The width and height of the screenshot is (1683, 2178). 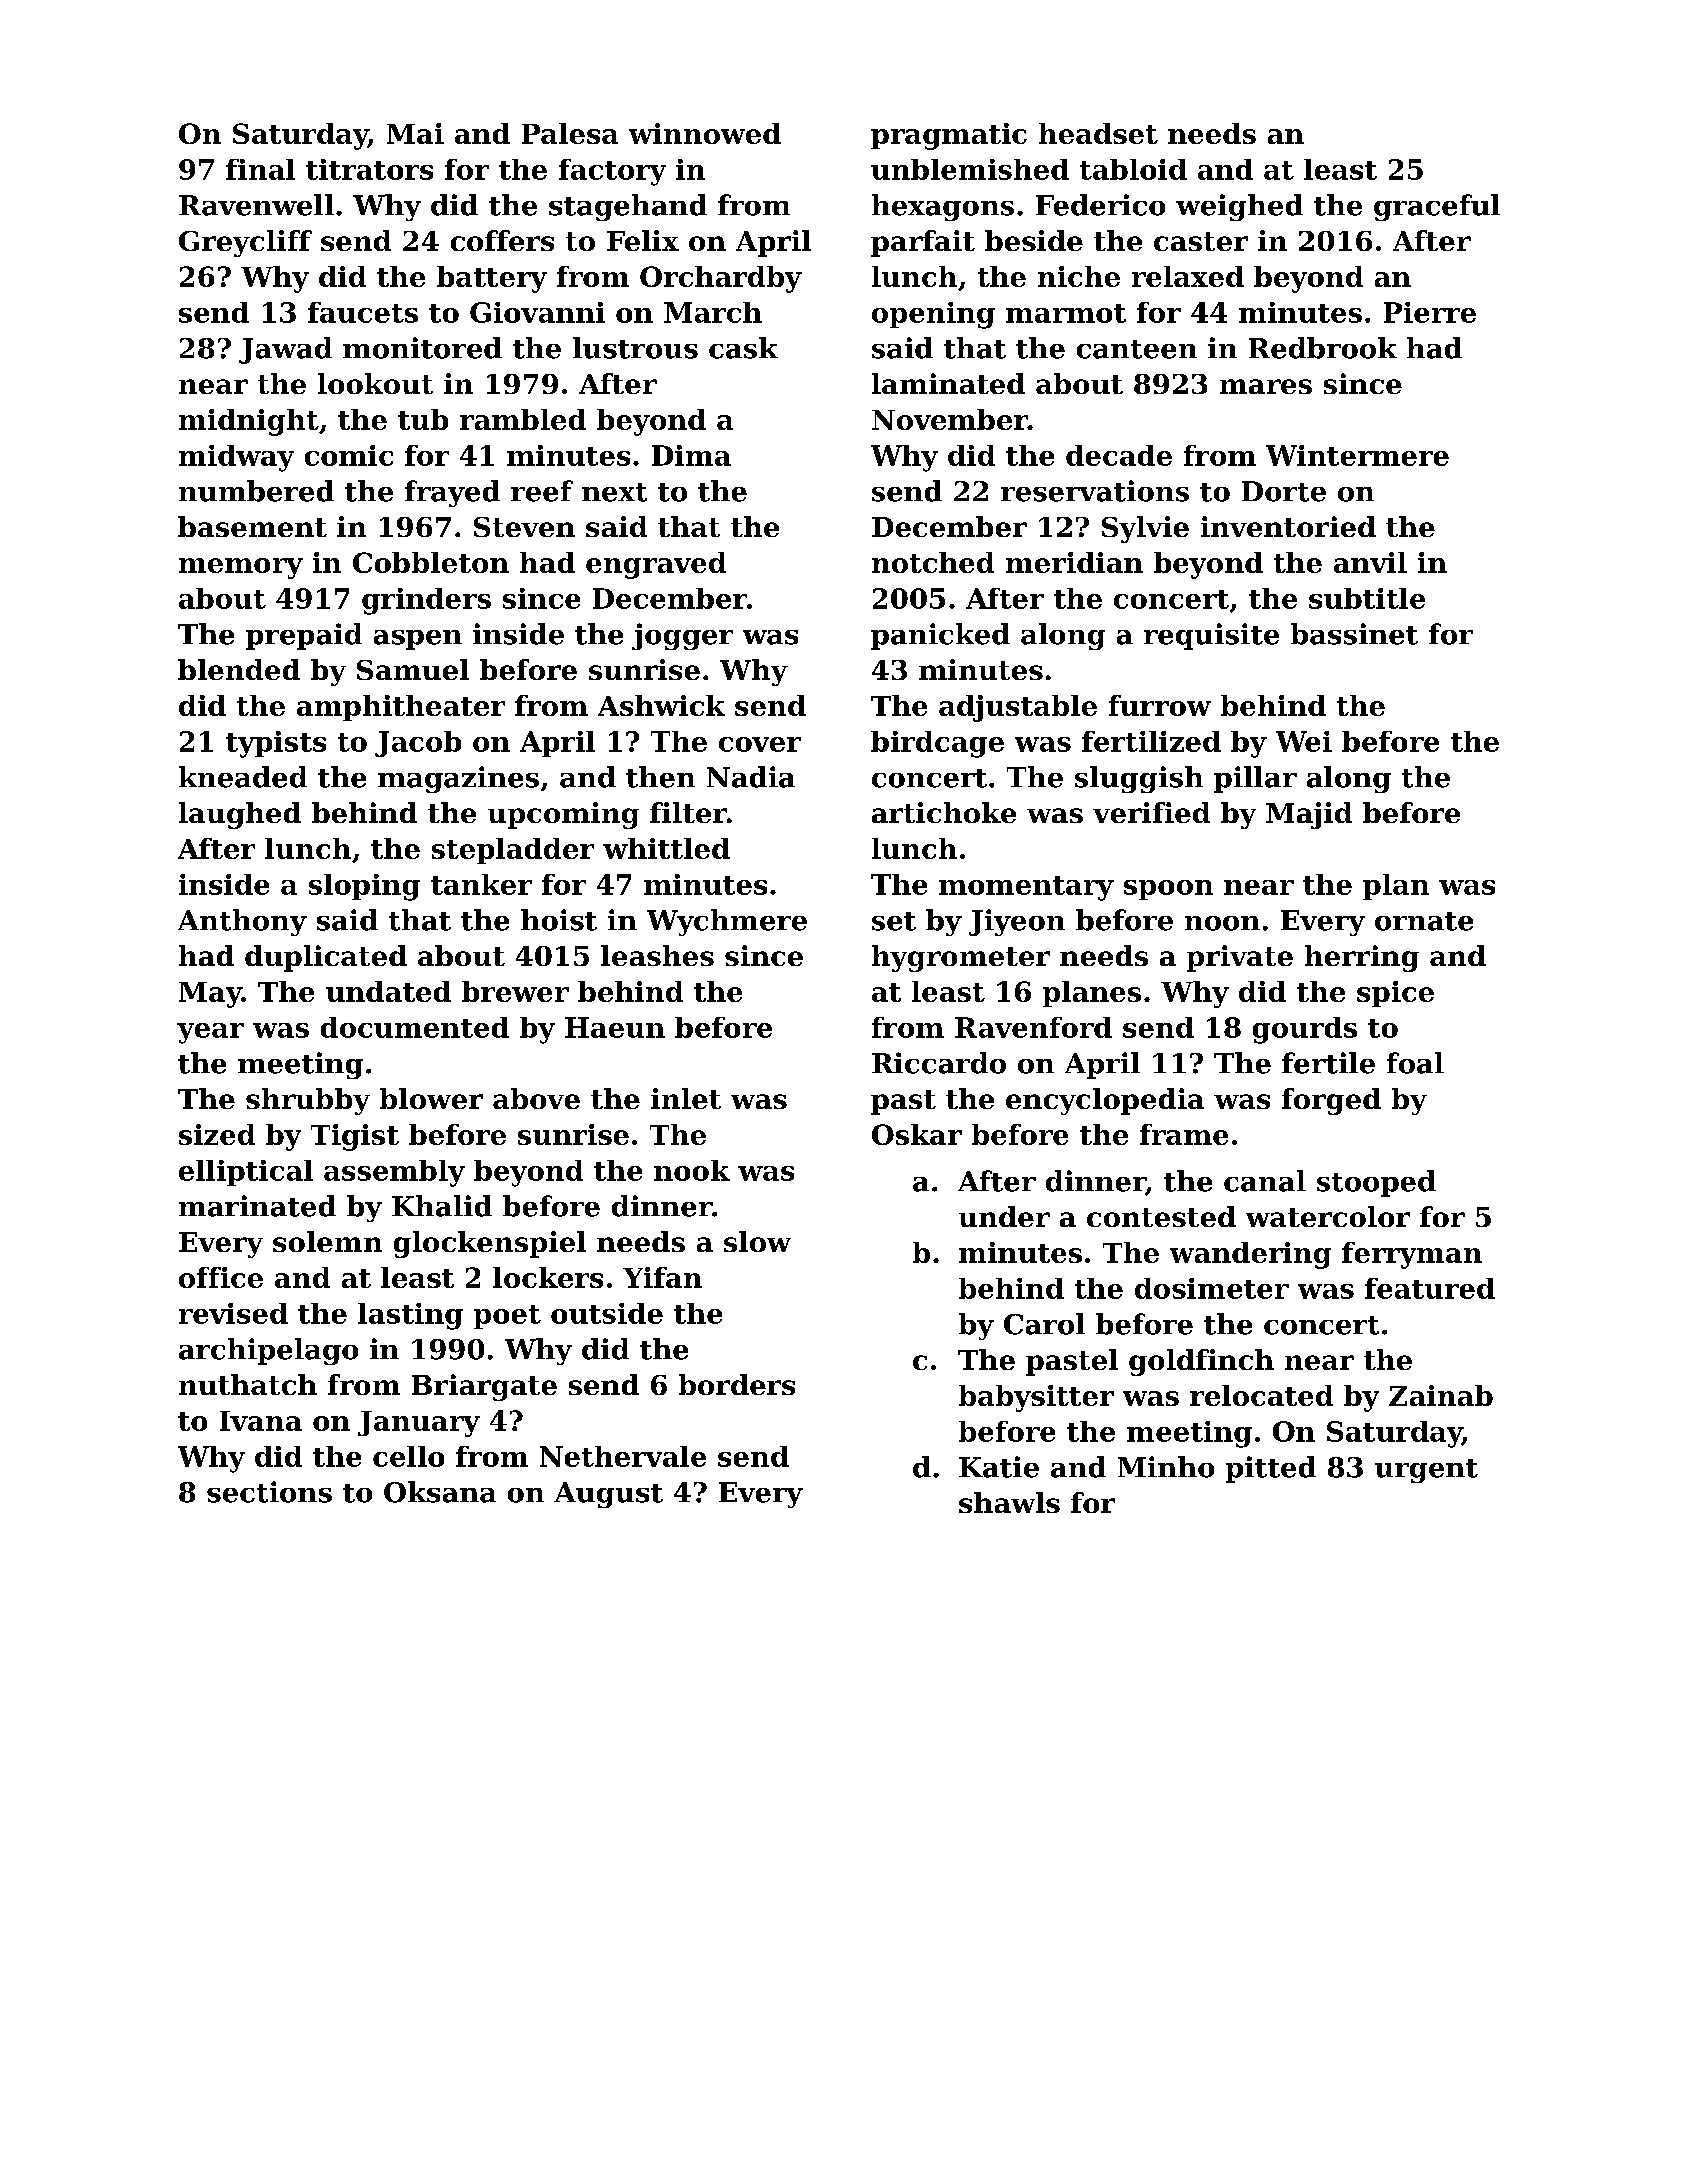 I want to click on canteen, so click(x=1137, y=349).
